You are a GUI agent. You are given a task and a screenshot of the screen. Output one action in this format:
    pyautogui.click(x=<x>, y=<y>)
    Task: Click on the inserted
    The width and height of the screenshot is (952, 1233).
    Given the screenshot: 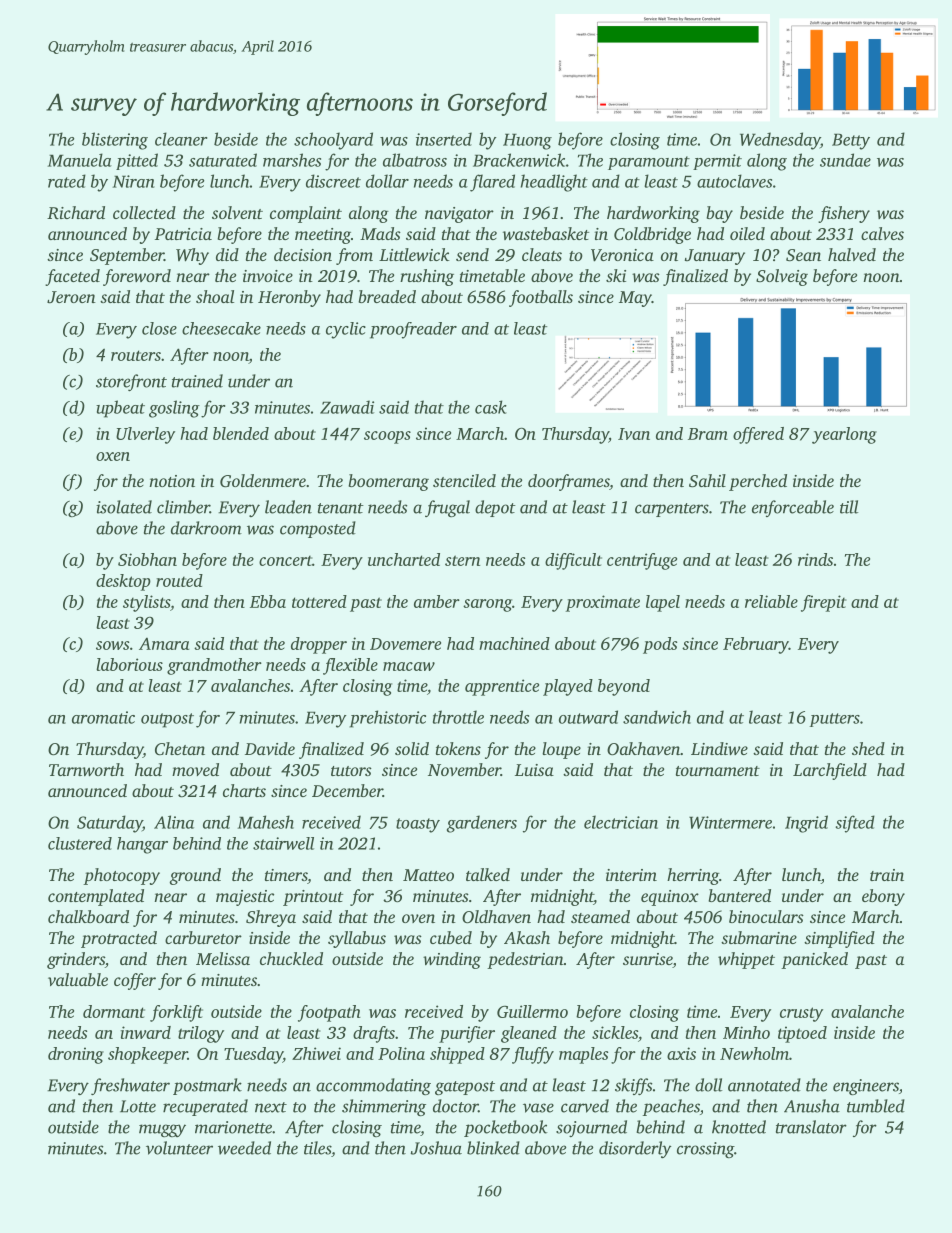 What is the action you would take?
    pyautogui.click(x=444, y=139)
